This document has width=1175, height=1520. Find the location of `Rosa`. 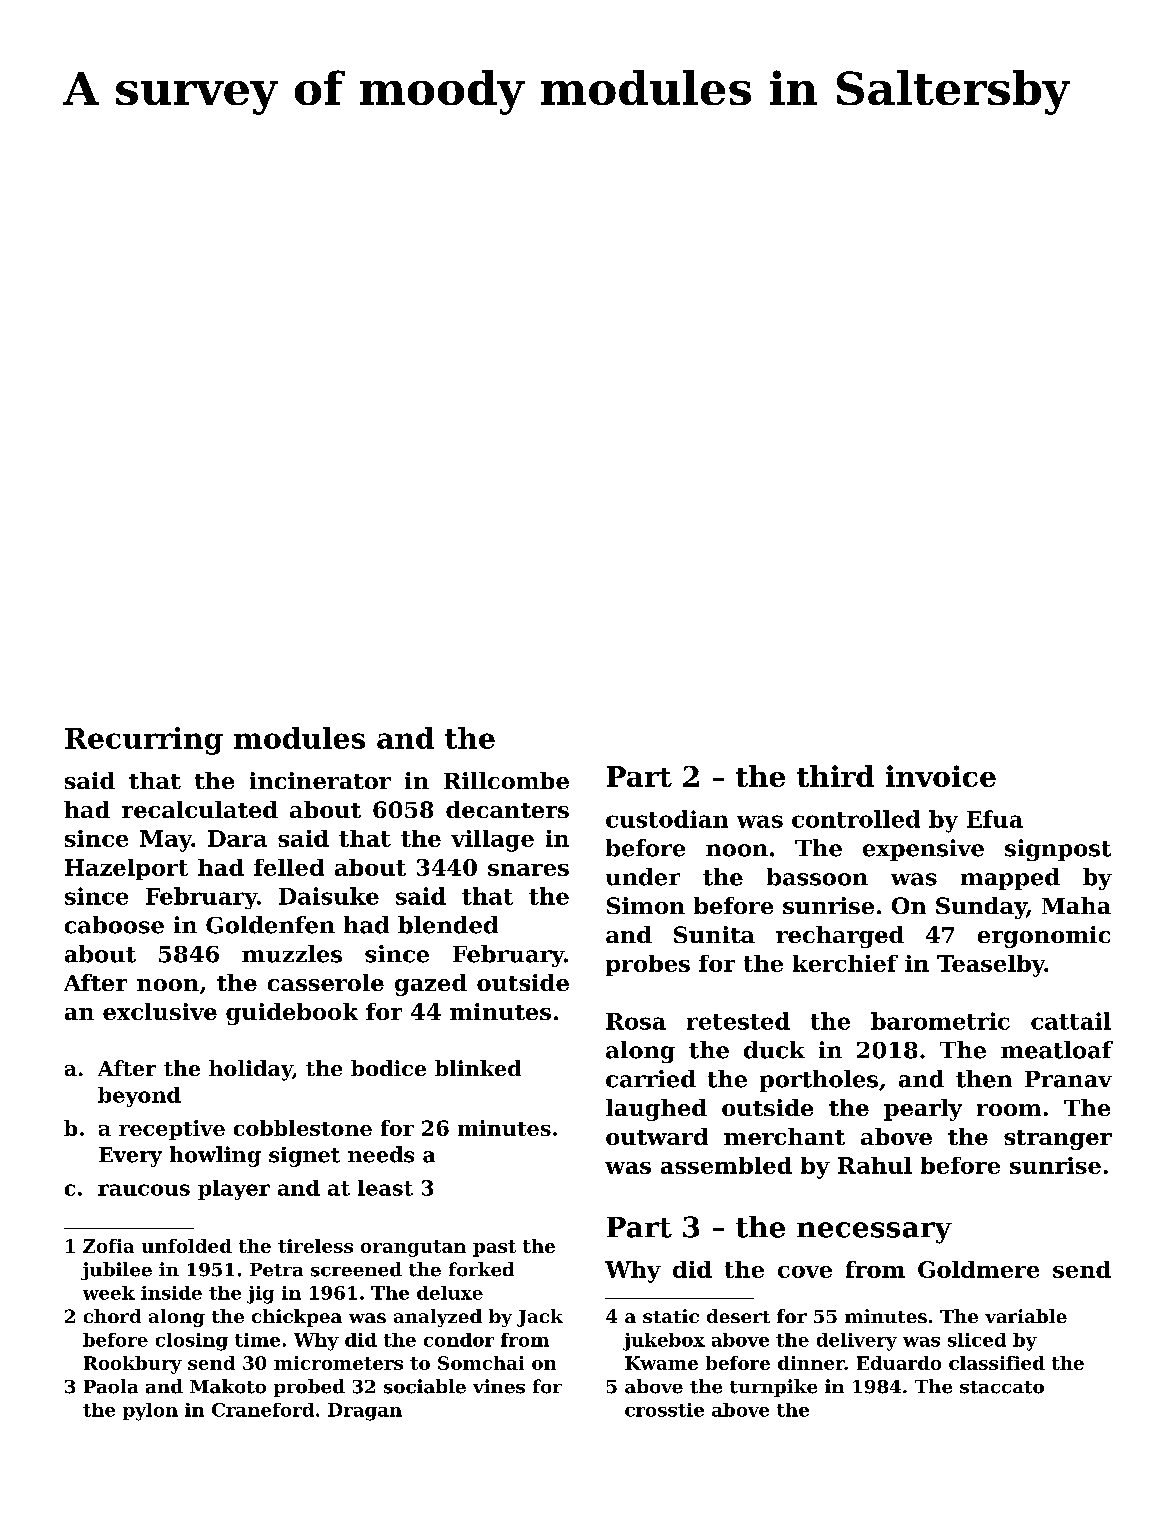

Rosa is located at coordinates (636, 1021).
